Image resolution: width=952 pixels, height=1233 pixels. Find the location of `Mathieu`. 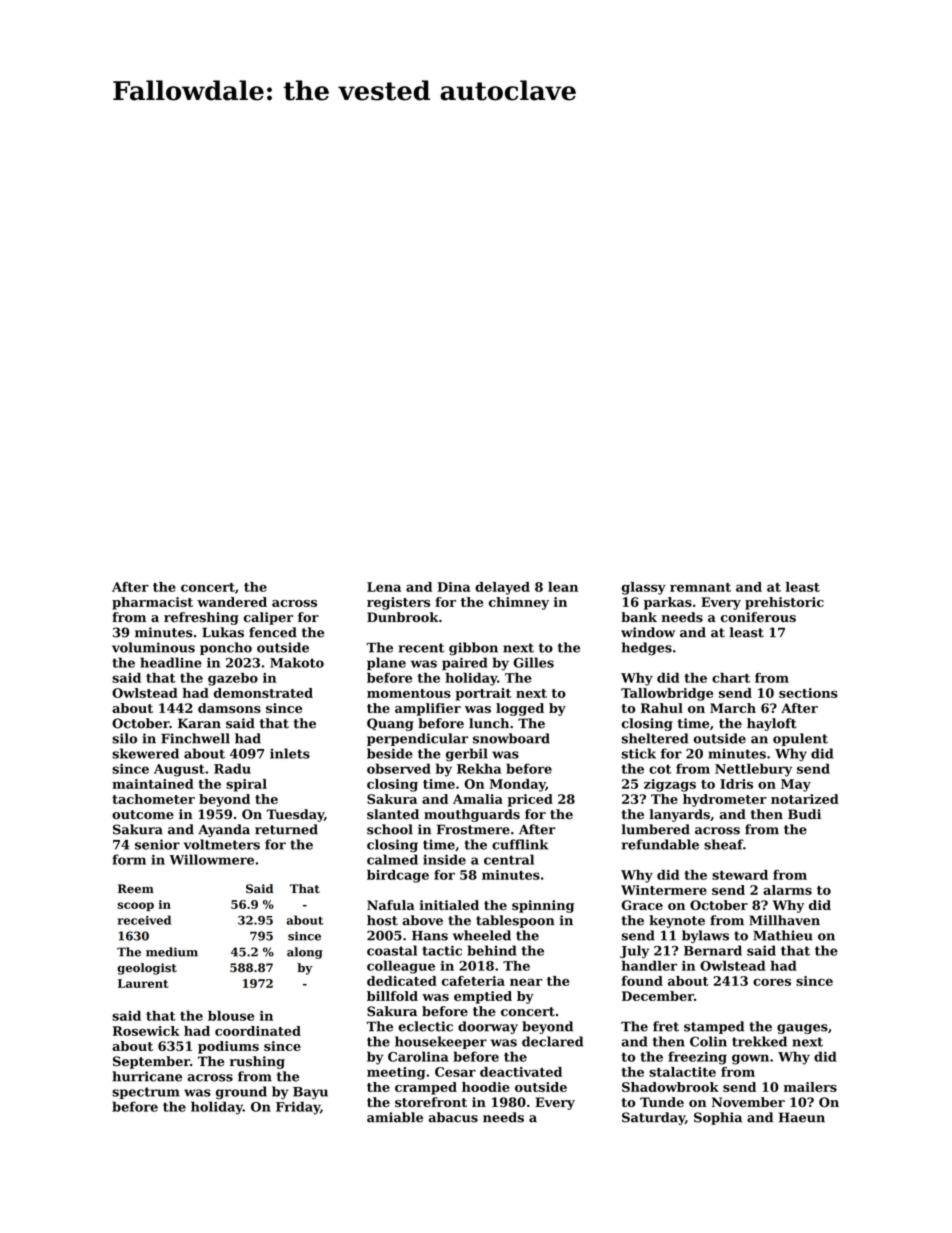

Mathieu is located at coordinates (783, 935).
